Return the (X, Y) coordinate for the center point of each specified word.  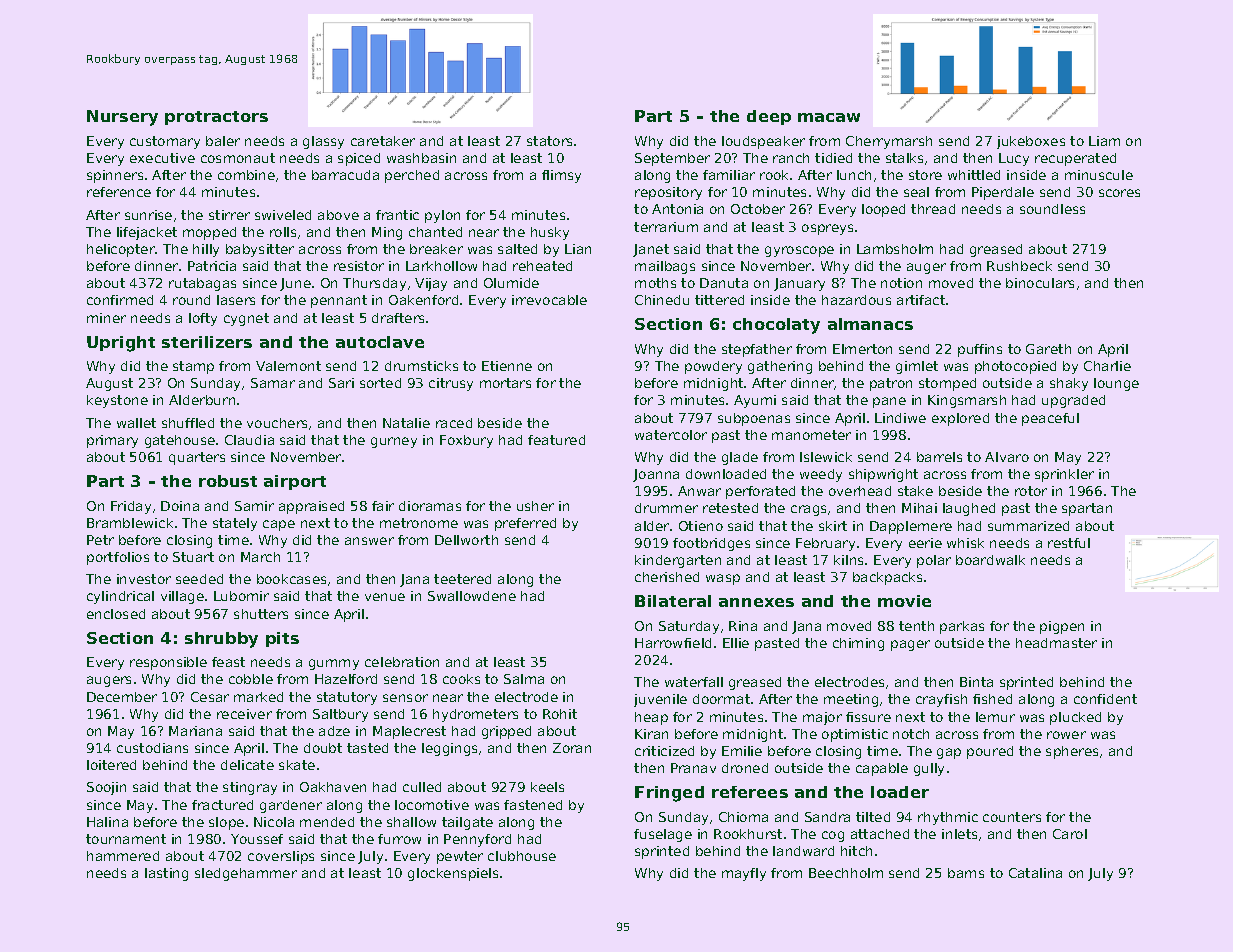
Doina (180, 506)
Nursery (122, 118)
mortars (505, 383)
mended (327, 822)
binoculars (1040, 283)
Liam (1104, 141)
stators (549, 141)
